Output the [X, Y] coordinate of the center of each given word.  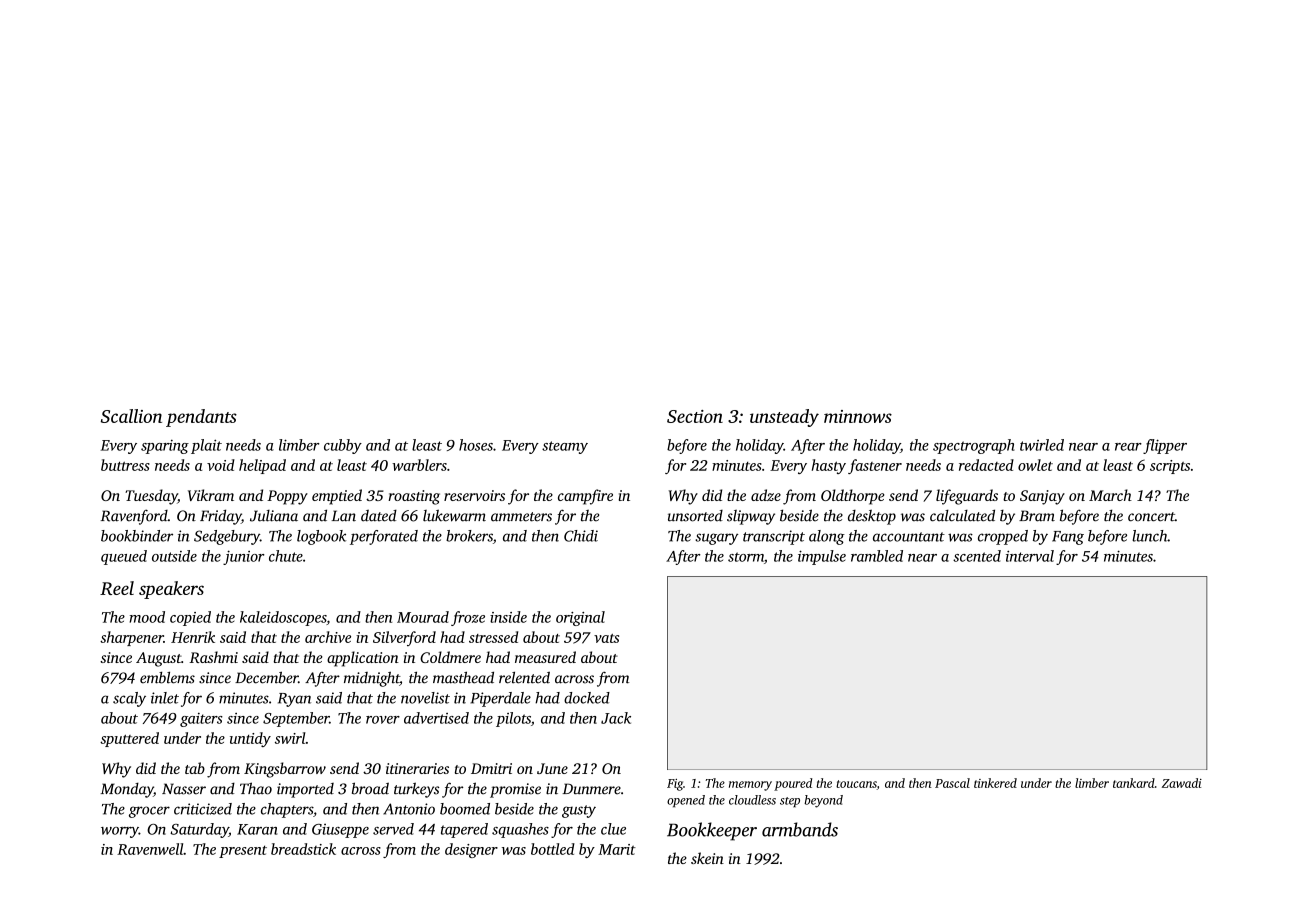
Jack [616, 718]
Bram [1037, 516]
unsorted [695, 516]
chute [286, 556]
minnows [858, 416]
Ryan [294, 700]
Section [695, 416]
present [243, 851]
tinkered [995, 783]
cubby [343, 446]
